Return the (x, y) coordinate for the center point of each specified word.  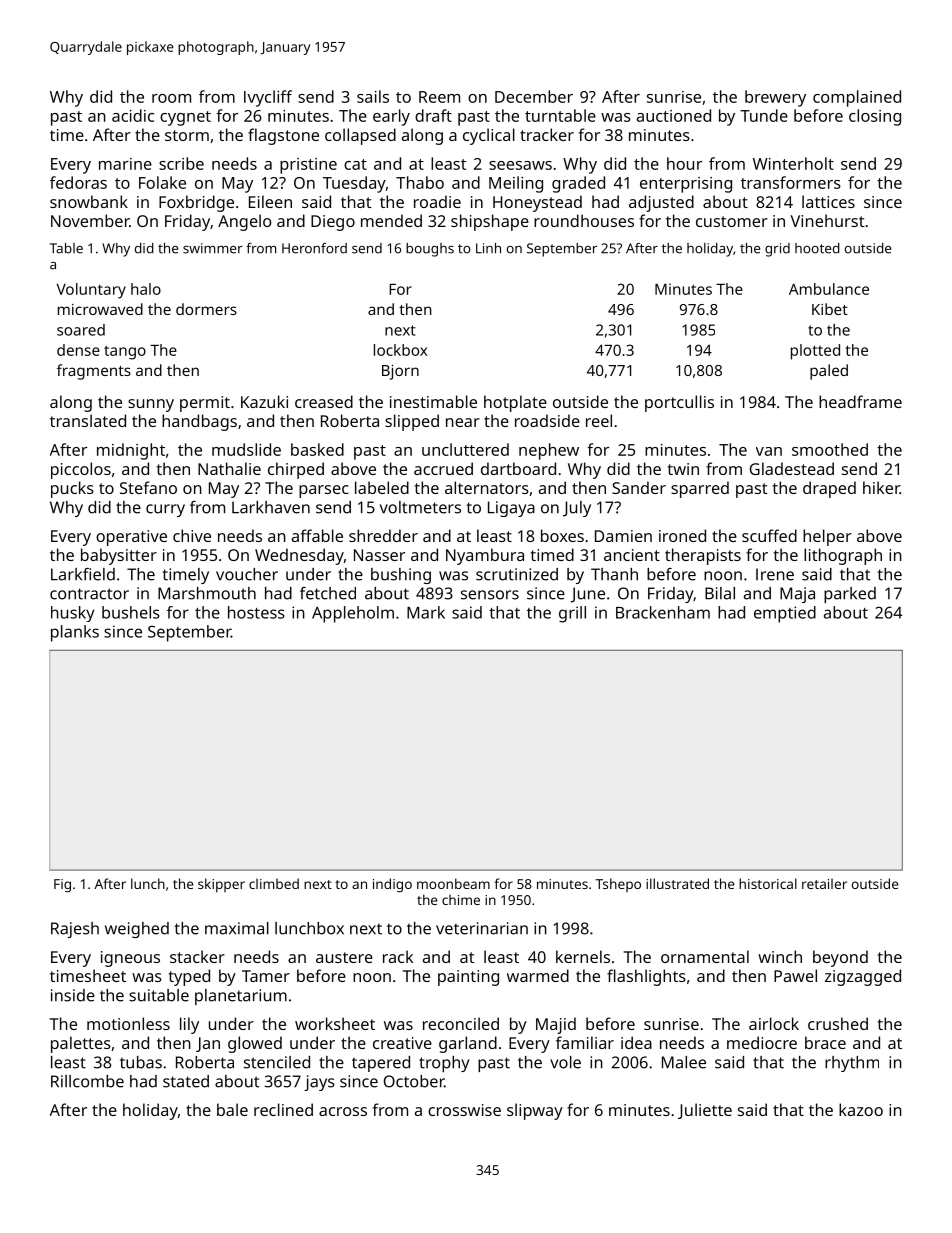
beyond (840, 958)
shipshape (490, 222)
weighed (137, 930)
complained (857, 98)
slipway (535, 1111)
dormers (206, 309)
